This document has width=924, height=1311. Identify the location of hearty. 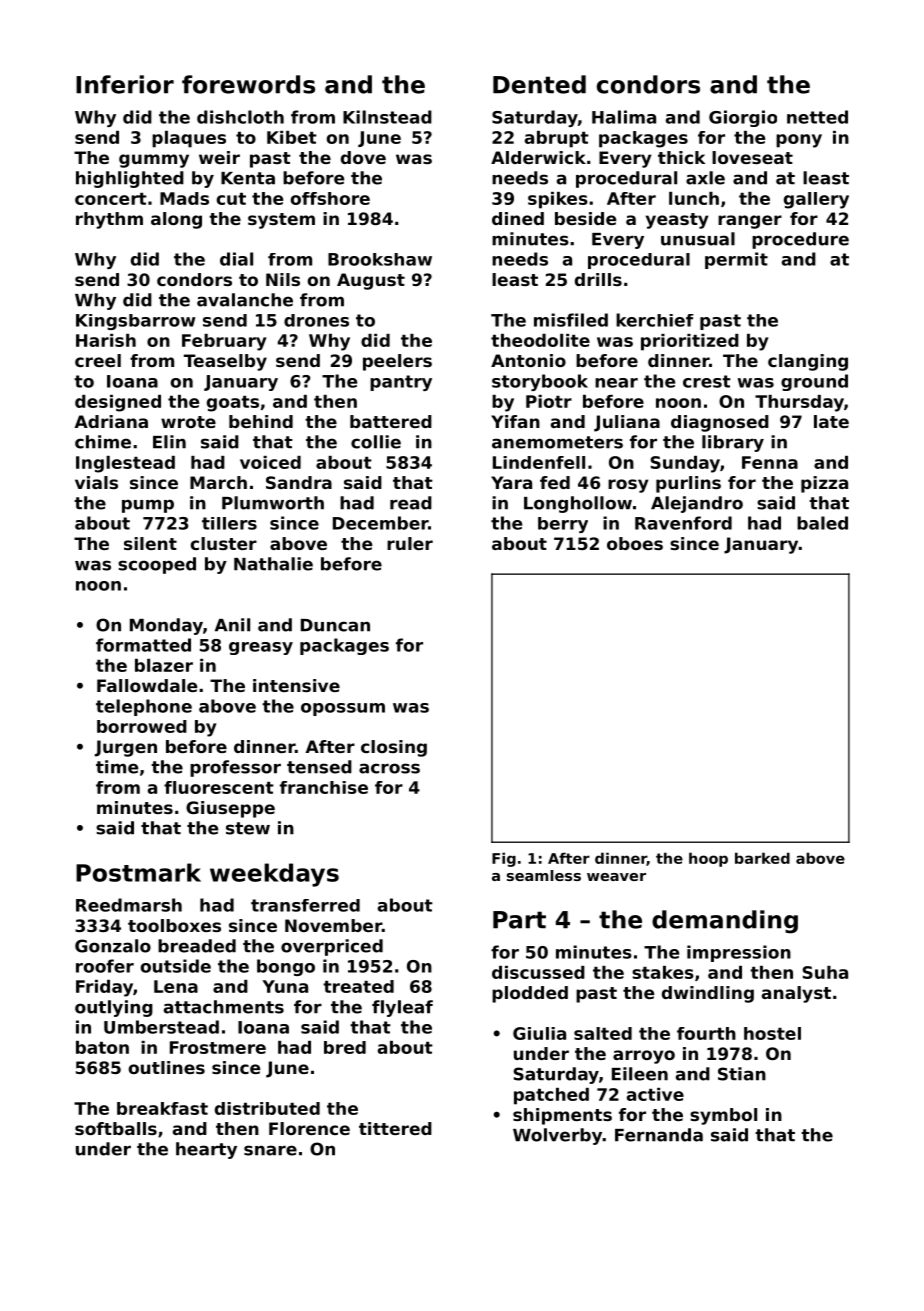
(206, 1150).
